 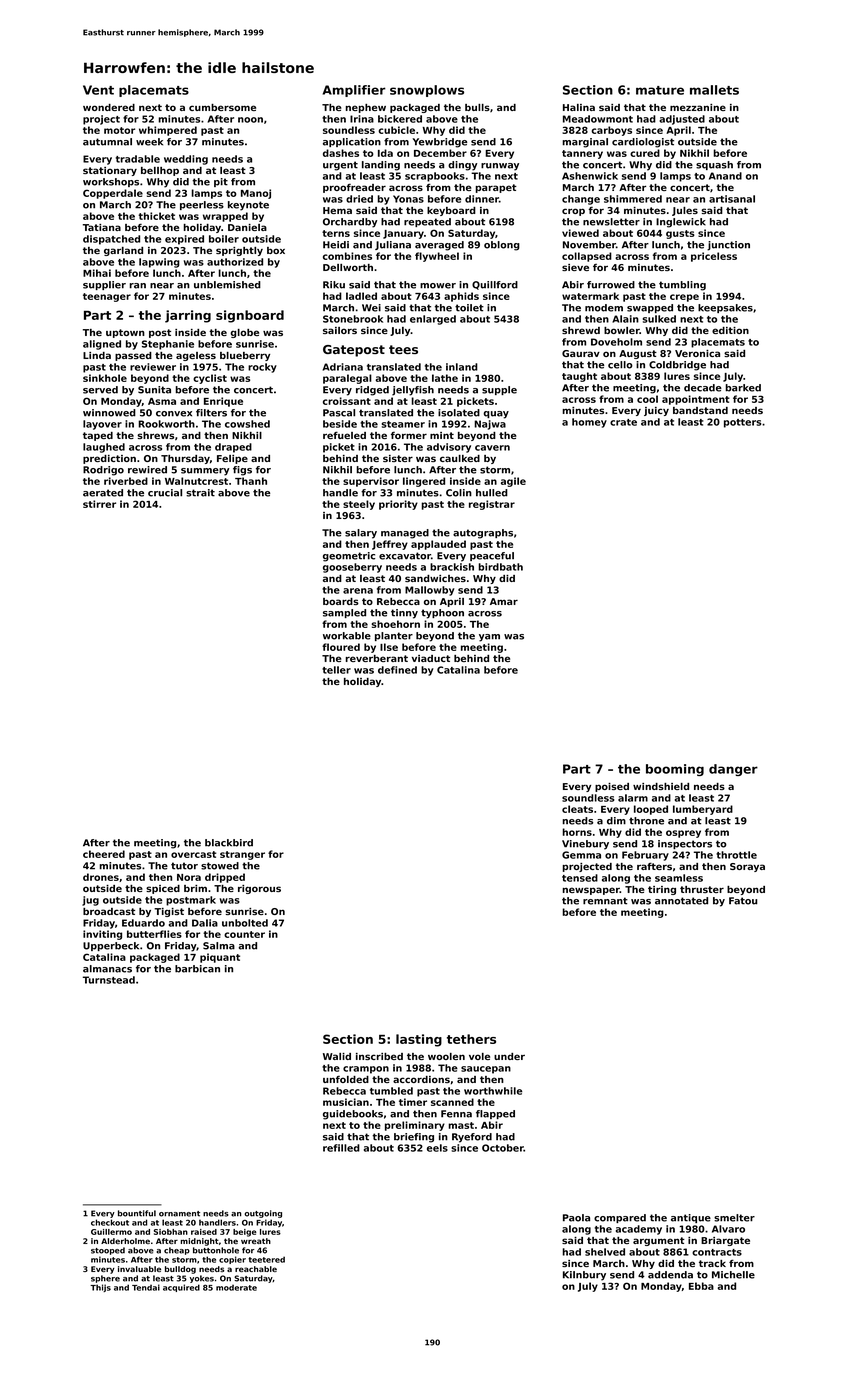 What do you see at coordinates (725, 1241) in the page?
I see `Briargate` at bounding box center [725, 1241].
